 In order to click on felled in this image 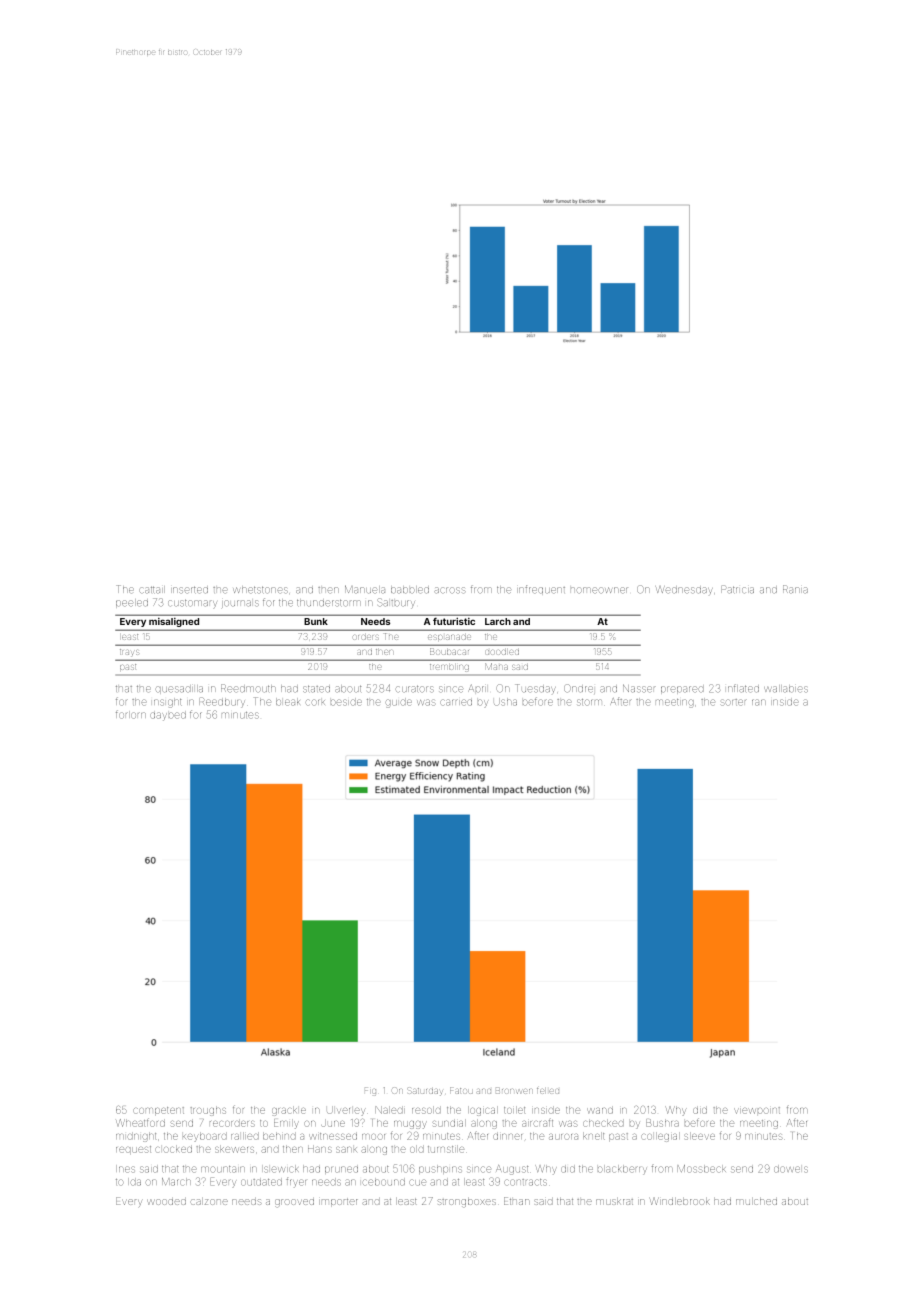, I will do `click(548, 1091)`.
